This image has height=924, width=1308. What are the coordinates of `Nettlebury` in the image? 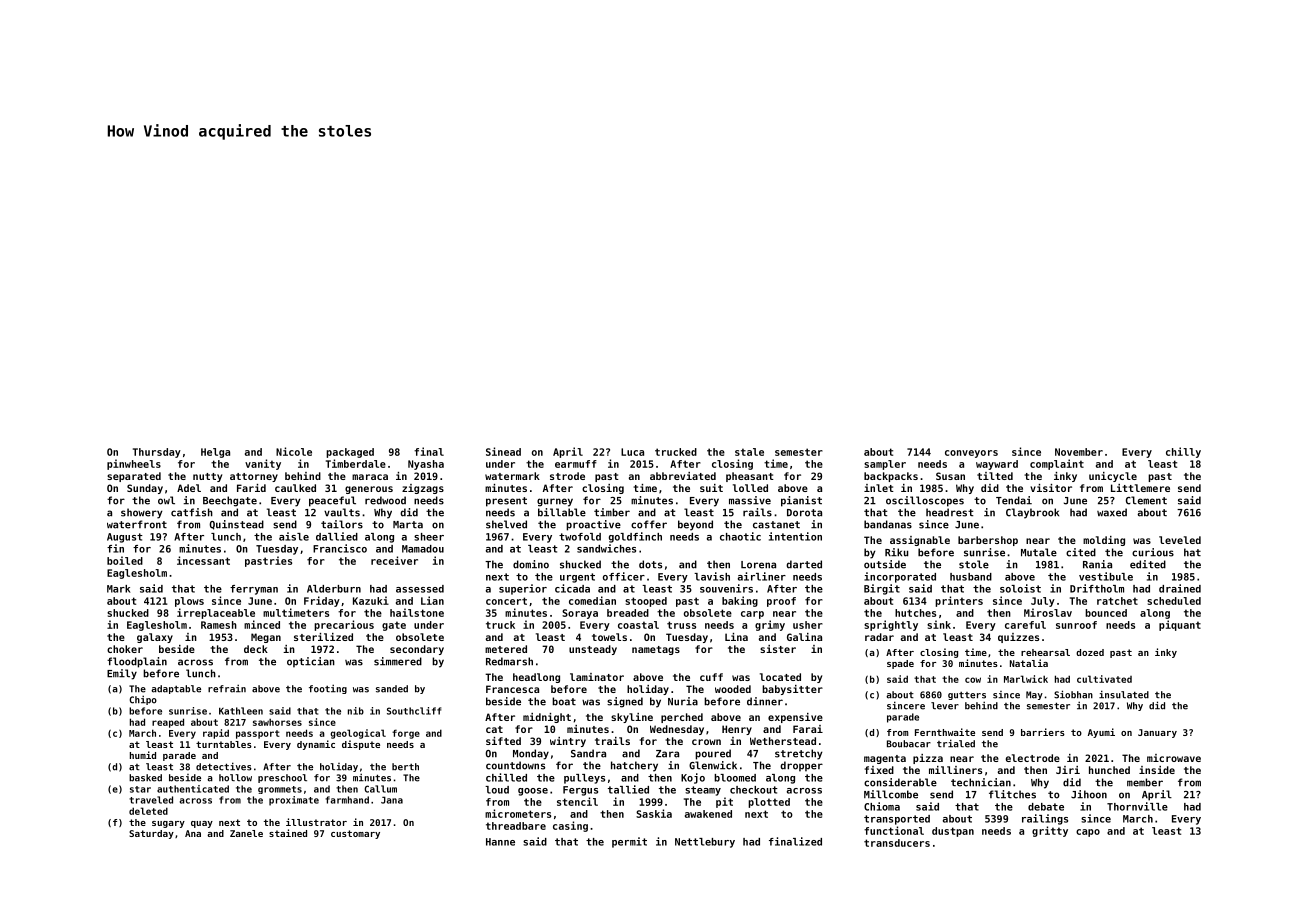 It's located at (705, 843).
